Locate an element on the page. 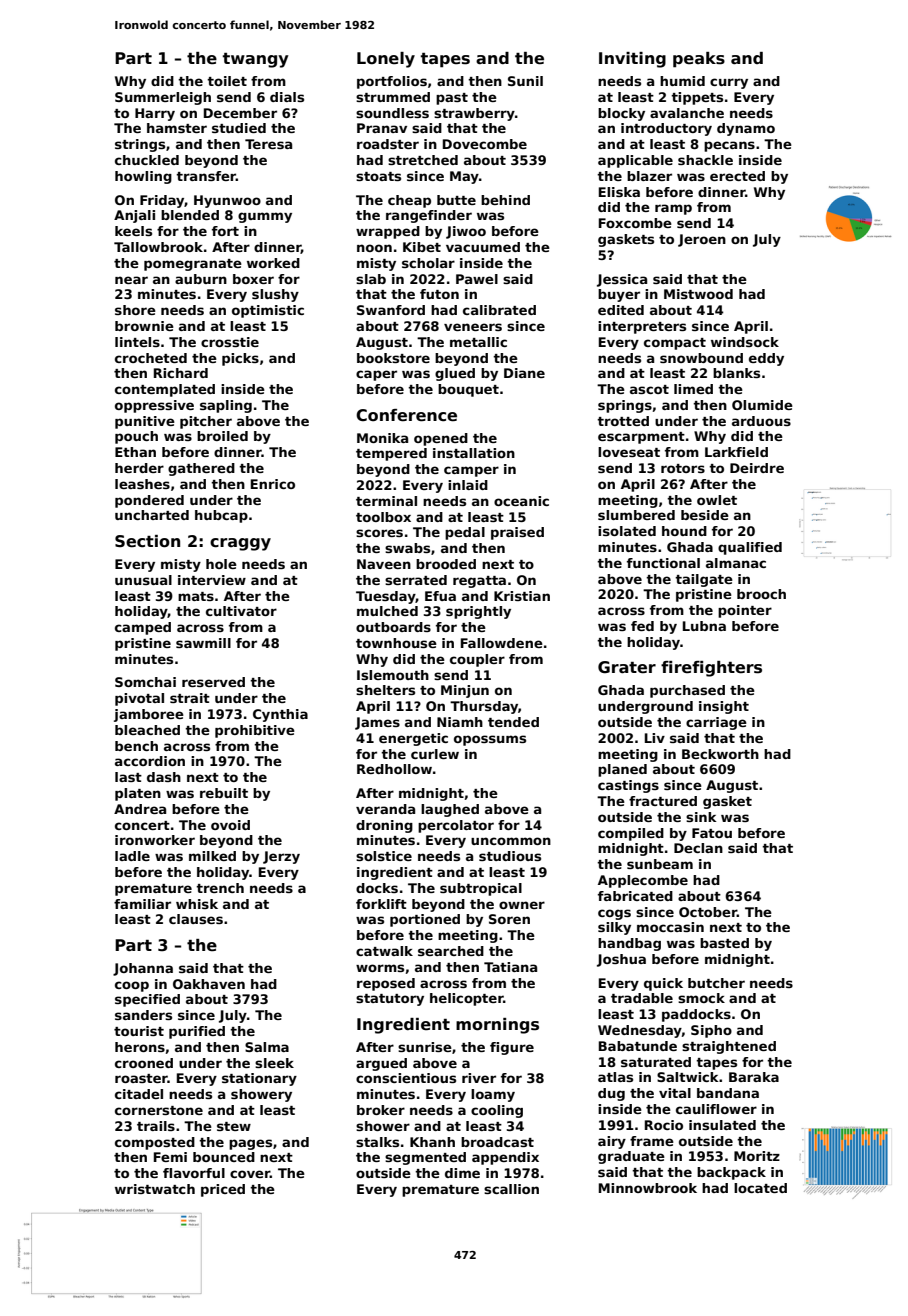 Image resolution: width=908 pixels, height=1316 pixels. Tatiana is located at coordinates (510, 967).
